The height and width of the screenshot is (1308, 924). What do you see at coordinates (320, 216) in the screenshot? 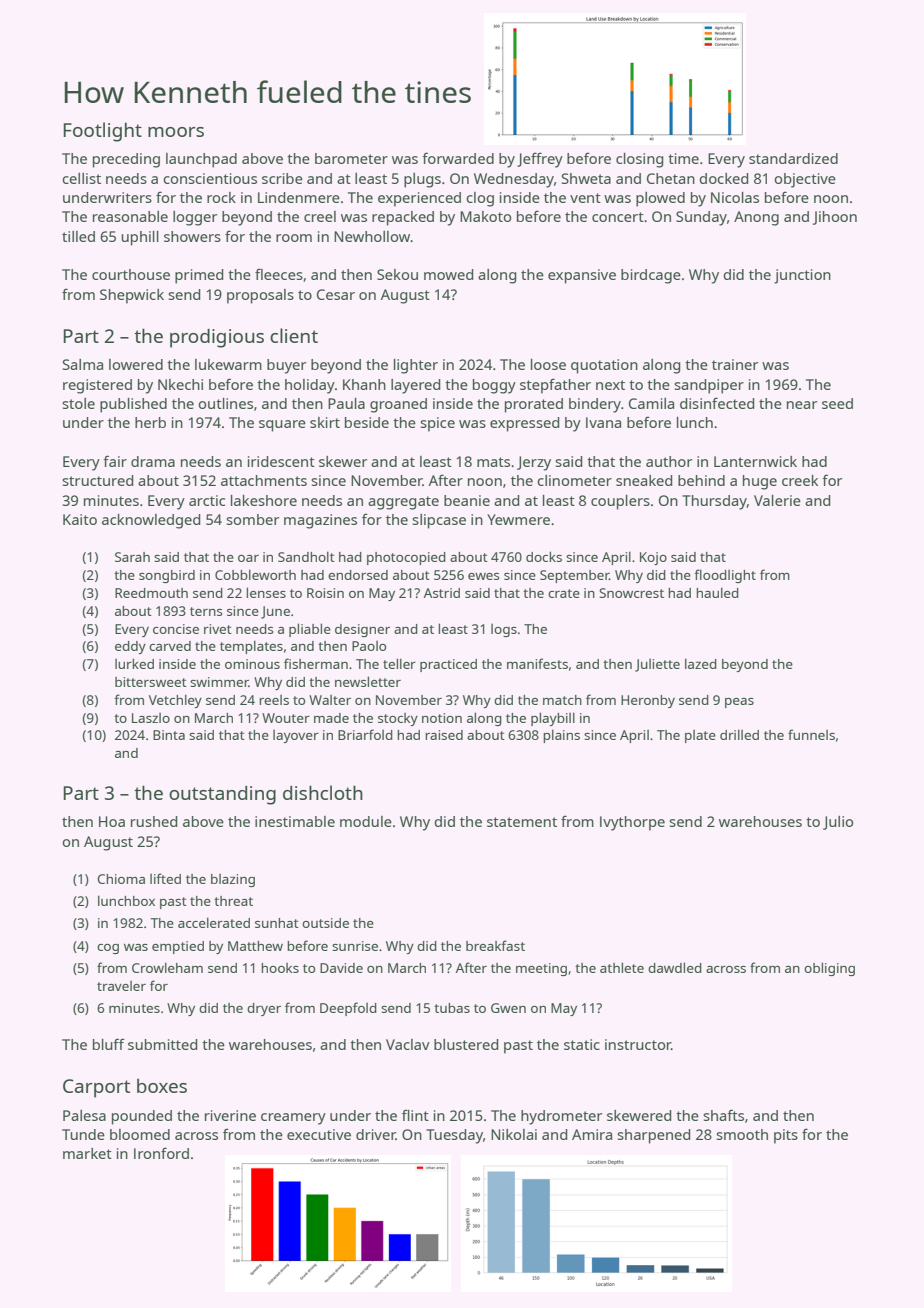
I see `creel` at bounding box center [320, 216].
